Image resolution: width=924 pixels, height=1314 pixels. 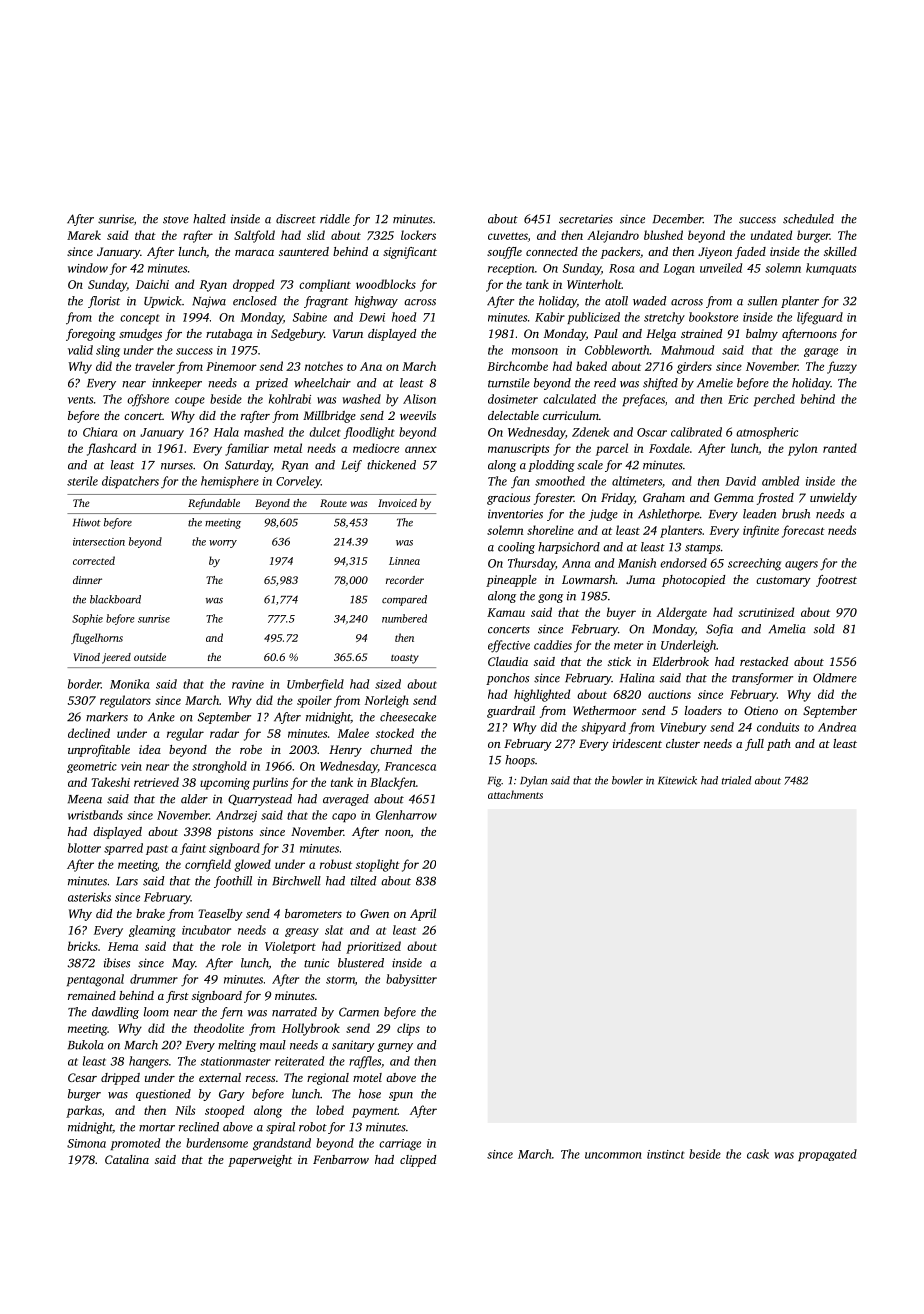 I want to click on December, so click(x=678, y=219).
